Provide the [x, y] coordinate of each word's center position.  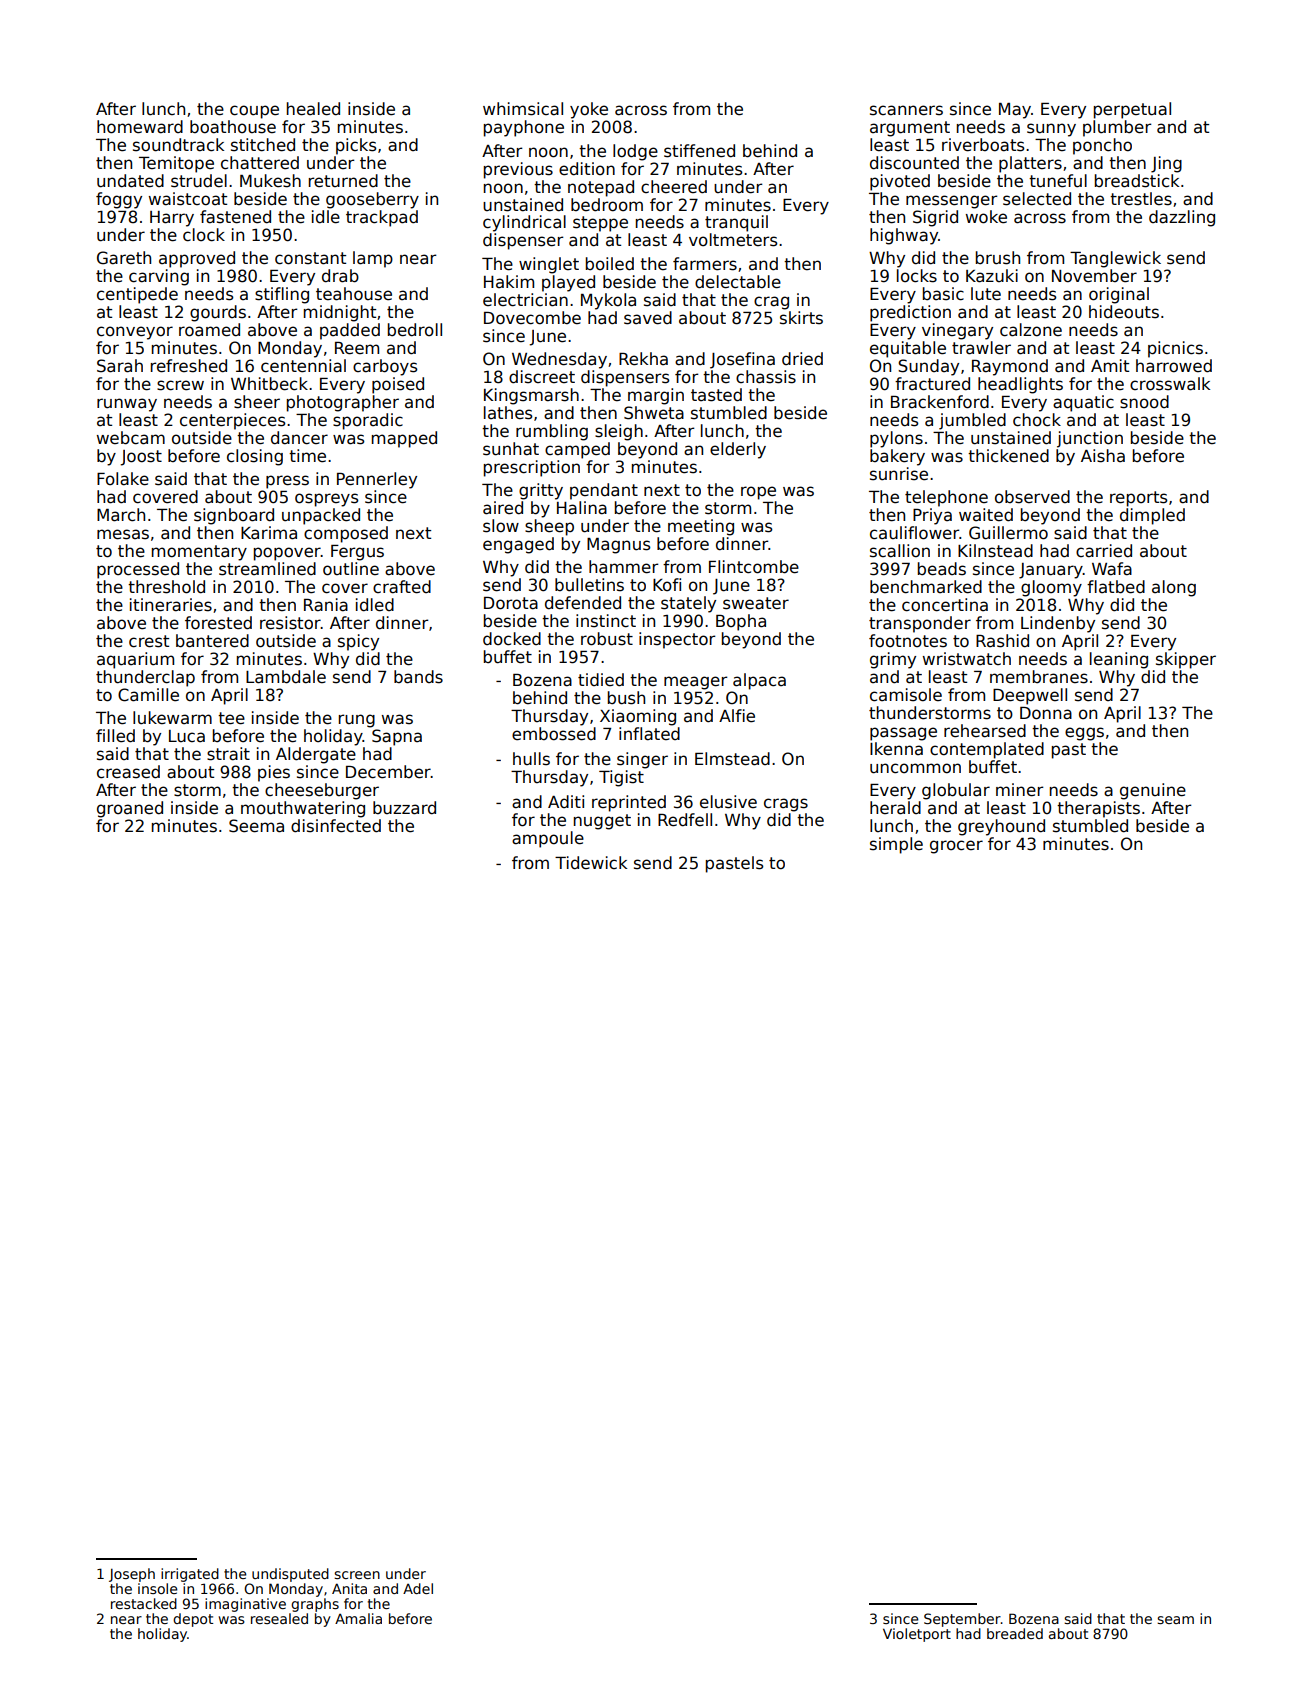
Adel [418, 1588]
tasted [716, 395]
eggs [1084, 734]
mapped [404, 439]
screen [357, 1575]
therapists [1098, 809]
